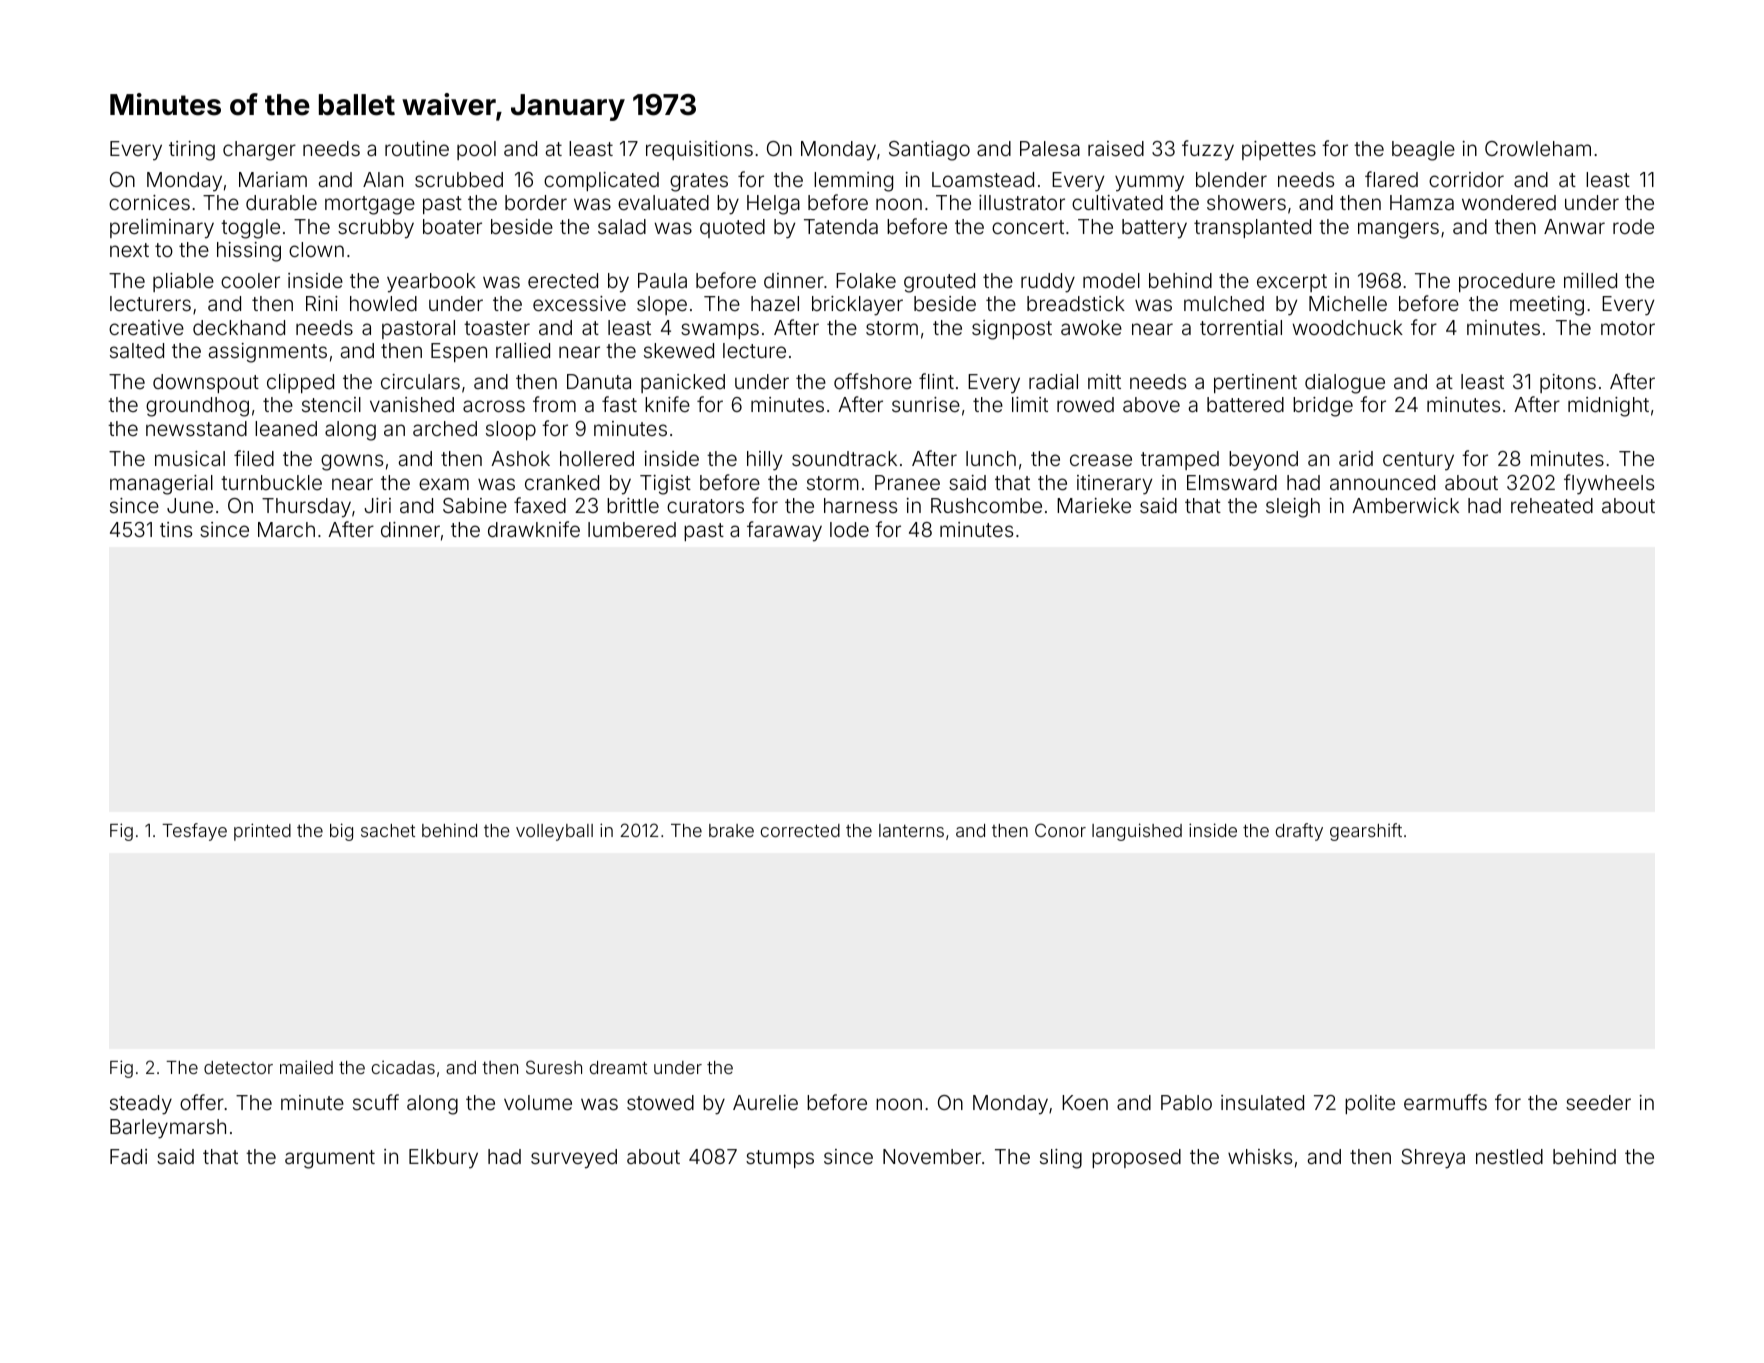  Describe the element at coordinates (574, 1159) in the screenshot. I see `surveyed` at that location.
